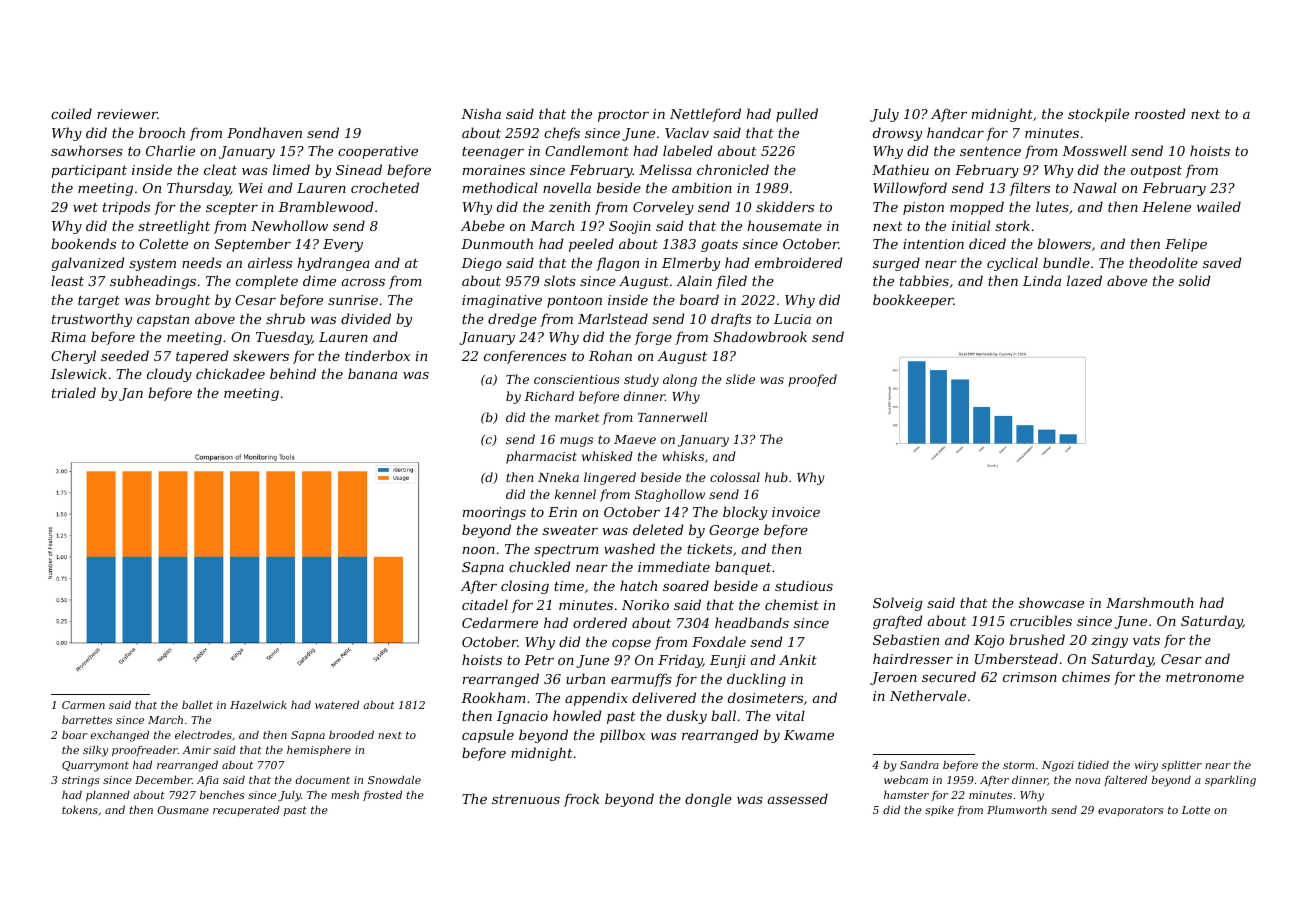 Image resolution: width=1308 pixels, height=924 pixels. Describe the element at coordinates (83, 243) in the screenshot. I see `bookends` at that location.
